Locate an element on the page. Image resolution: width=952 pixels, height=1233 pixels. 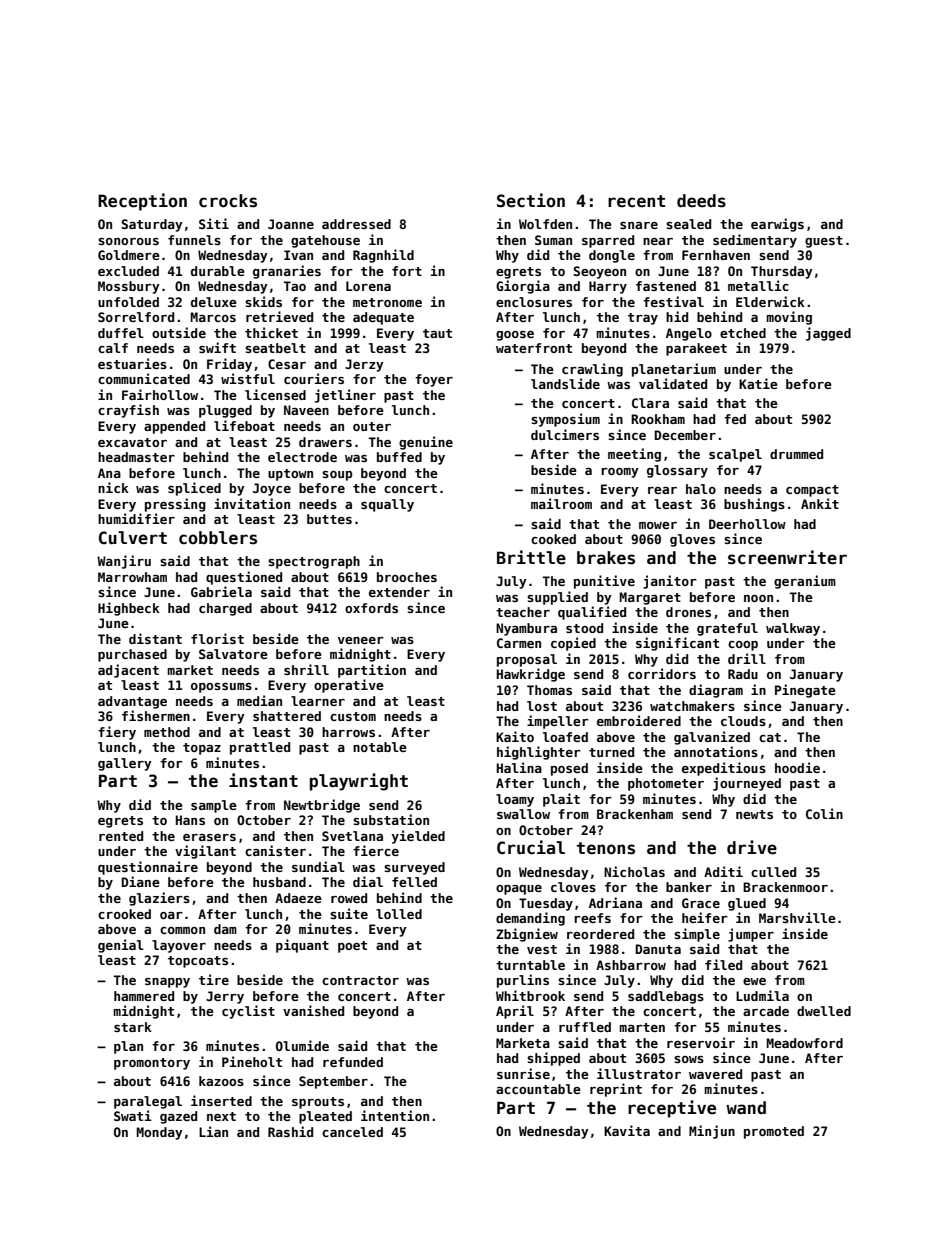
Minjun is located at coordinates (712, 1132).
